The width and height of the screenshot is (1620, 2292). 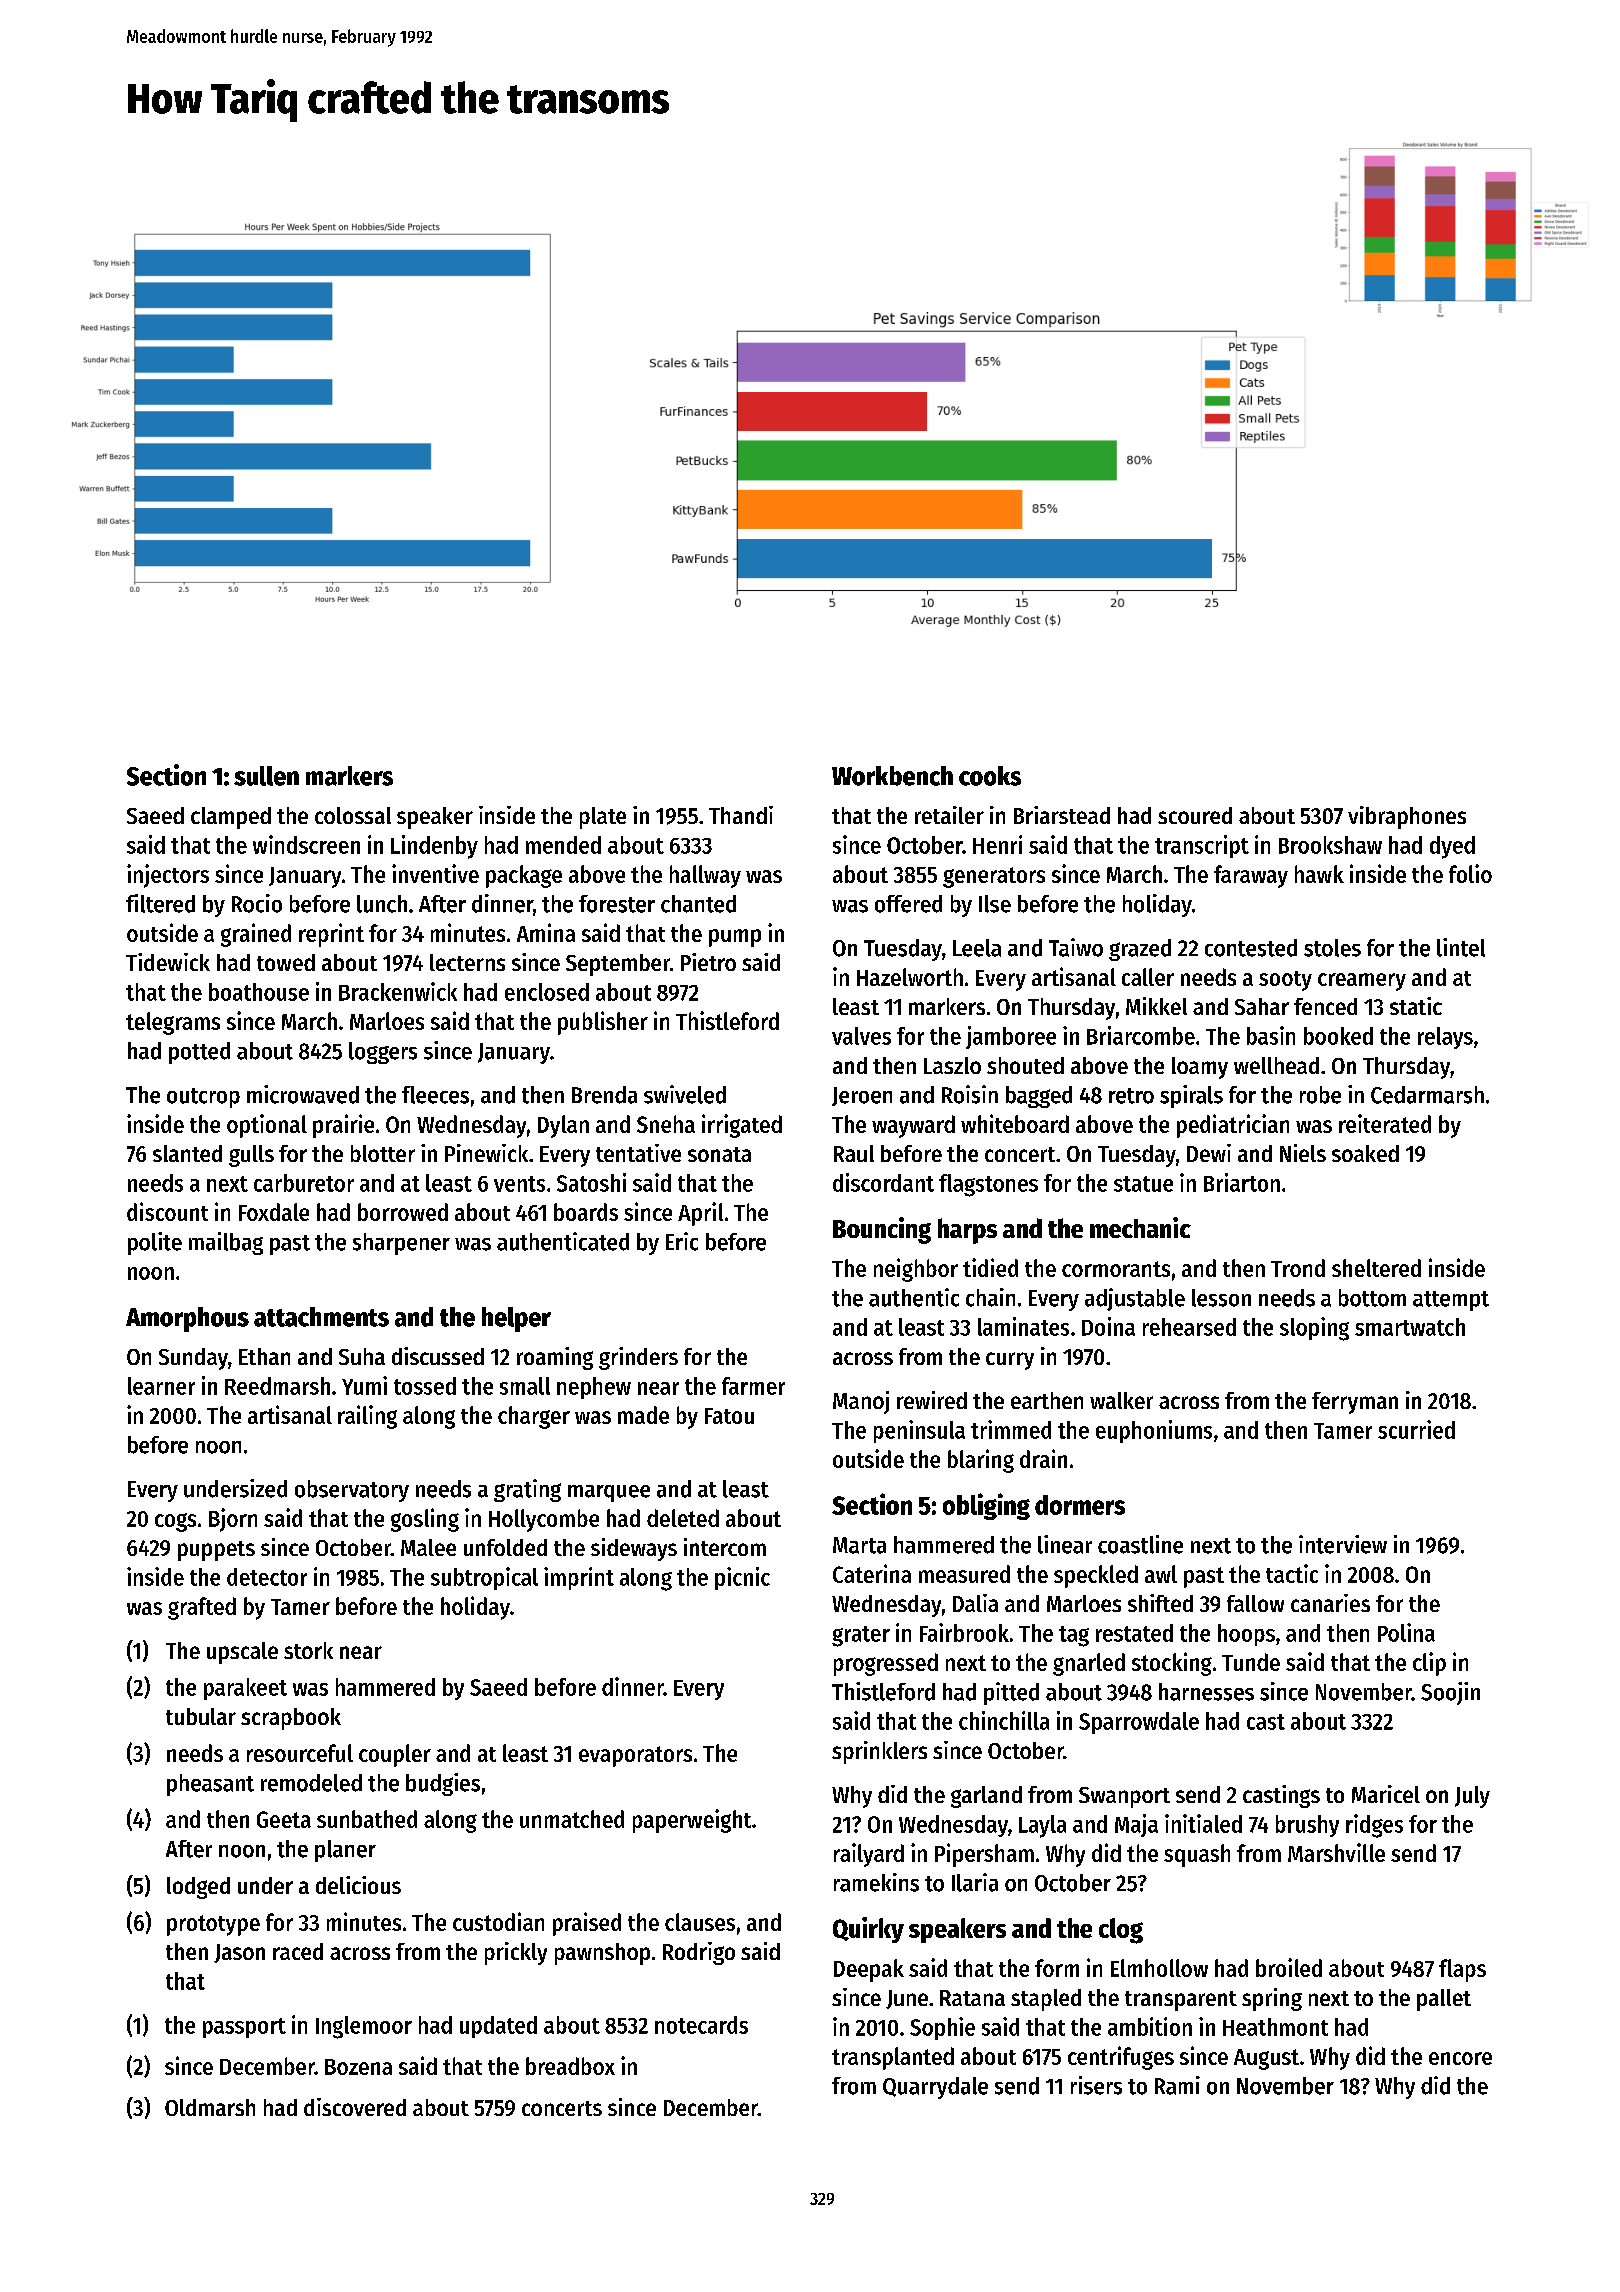 What do you see at coordinates (435, 1095) in the screenshot?
I see `fleeces` at bounding box center [435, 1095].
